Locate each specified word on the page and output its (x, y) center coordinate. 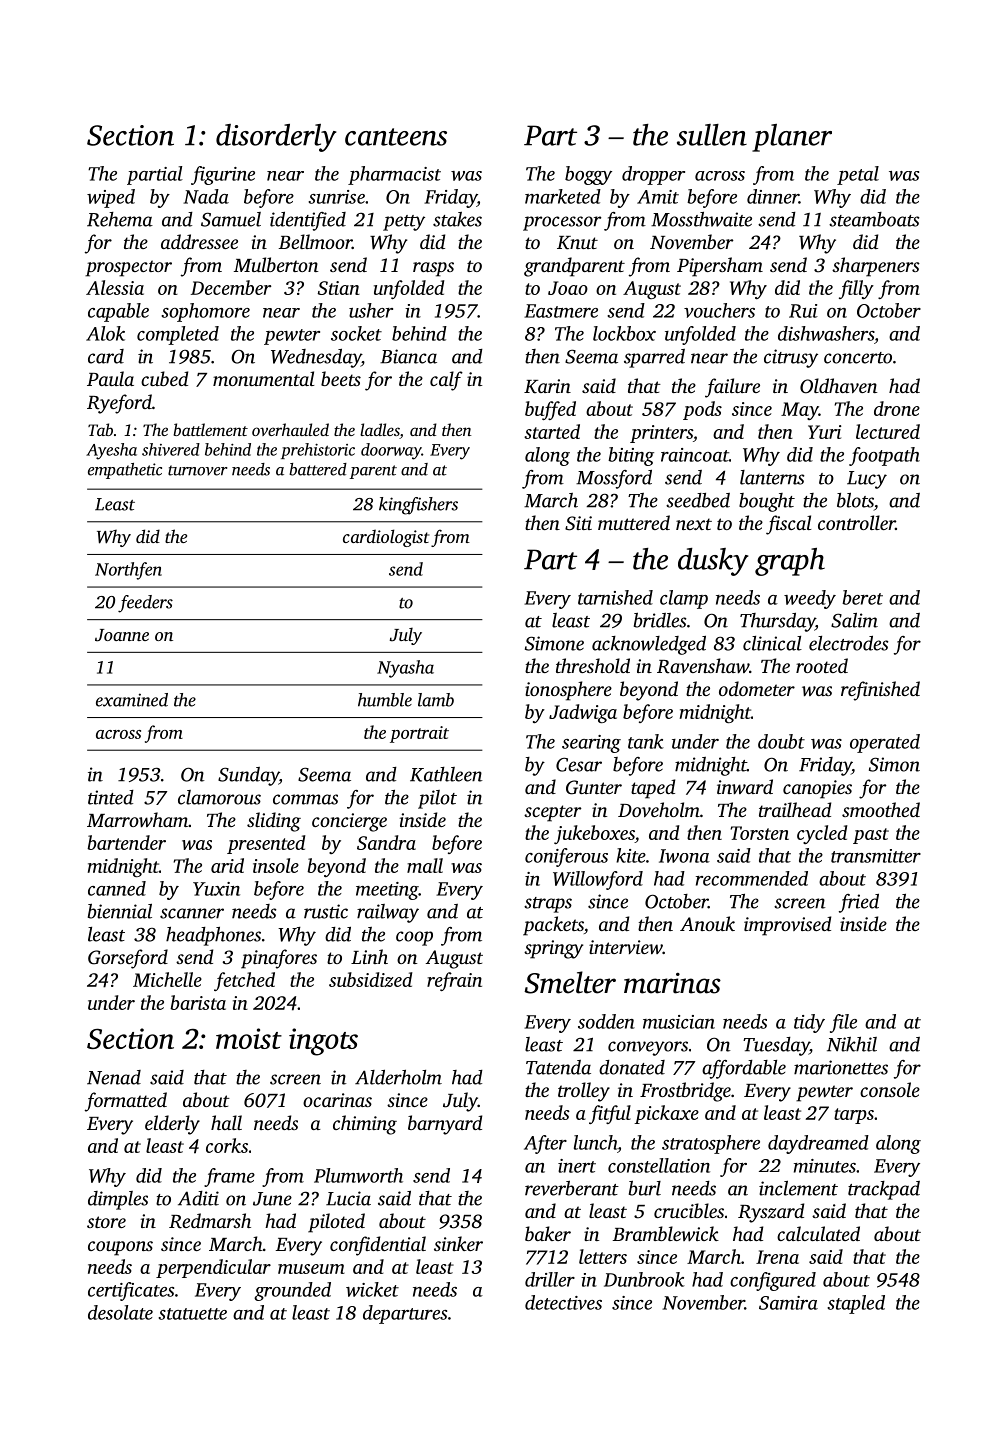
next (694, 524)
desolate (120, 1312)
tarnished (615, 597)
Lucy (867, 480)
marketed (563, 196)
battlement (210, 429)
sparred (654, 358)
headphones (213, 936)
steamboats (874, 219)
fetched (244, 981)
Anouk (707, 923)
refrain (454, 981)
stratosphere (711, 1144)
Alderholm (398, 1077)
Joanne (122, 635)
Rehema (120, 219)
